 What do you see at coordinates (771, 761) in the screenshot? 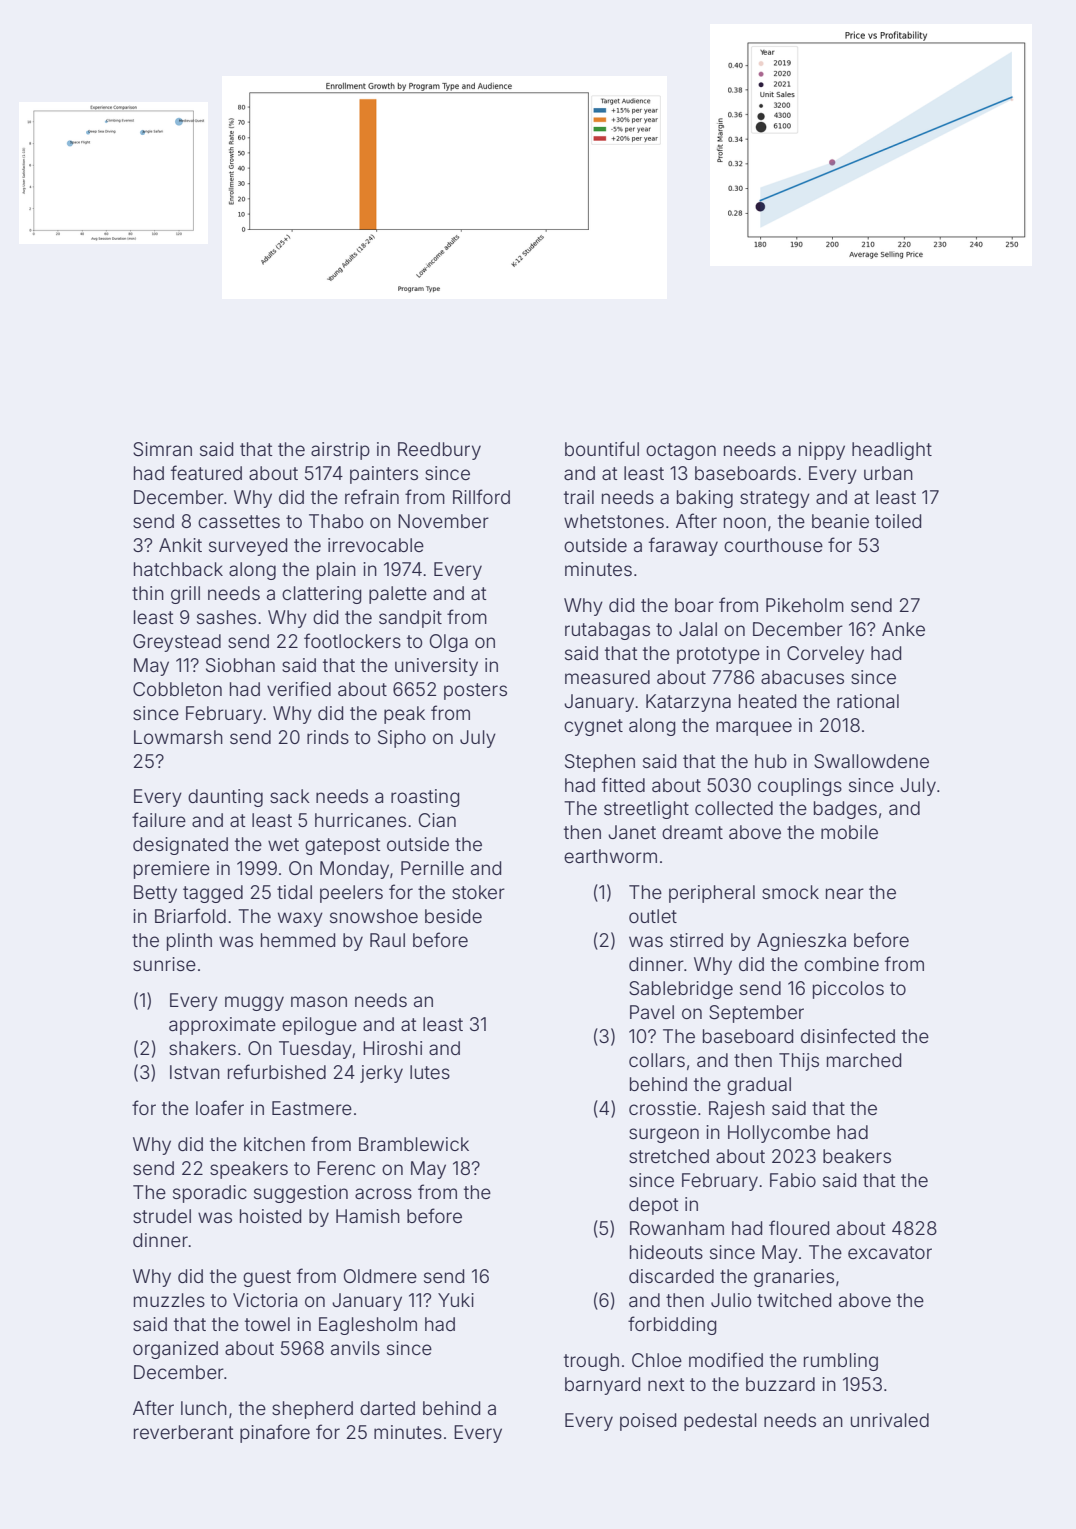
I see `hub` at bounding box center [771, 761].
